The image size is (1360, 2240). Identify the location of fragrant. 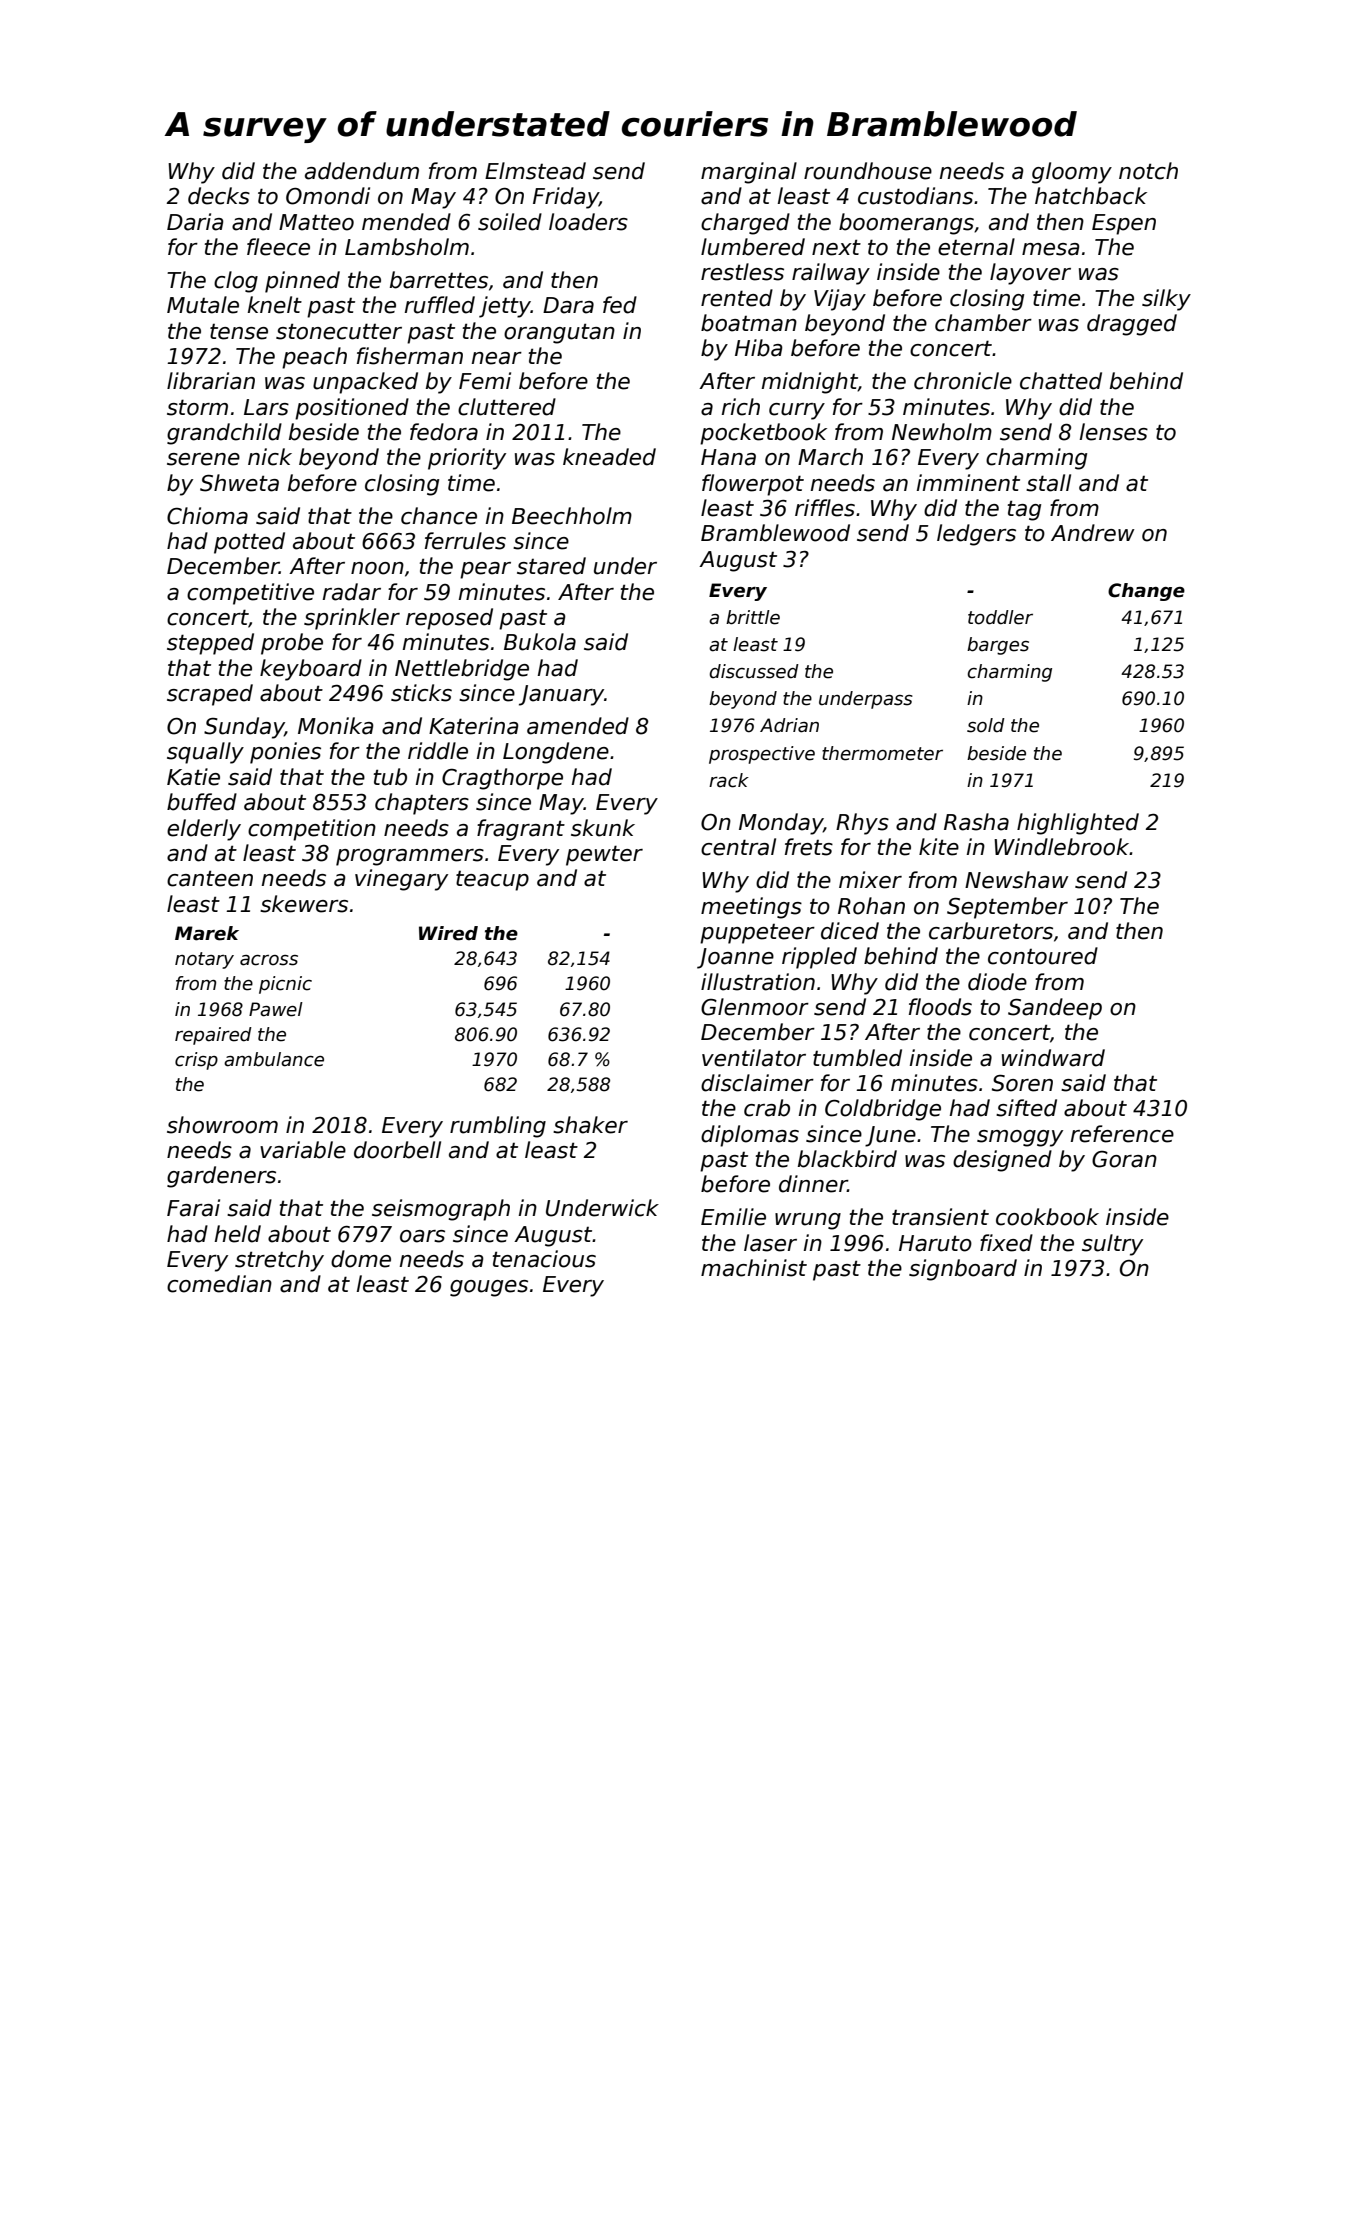
(521, 830).
